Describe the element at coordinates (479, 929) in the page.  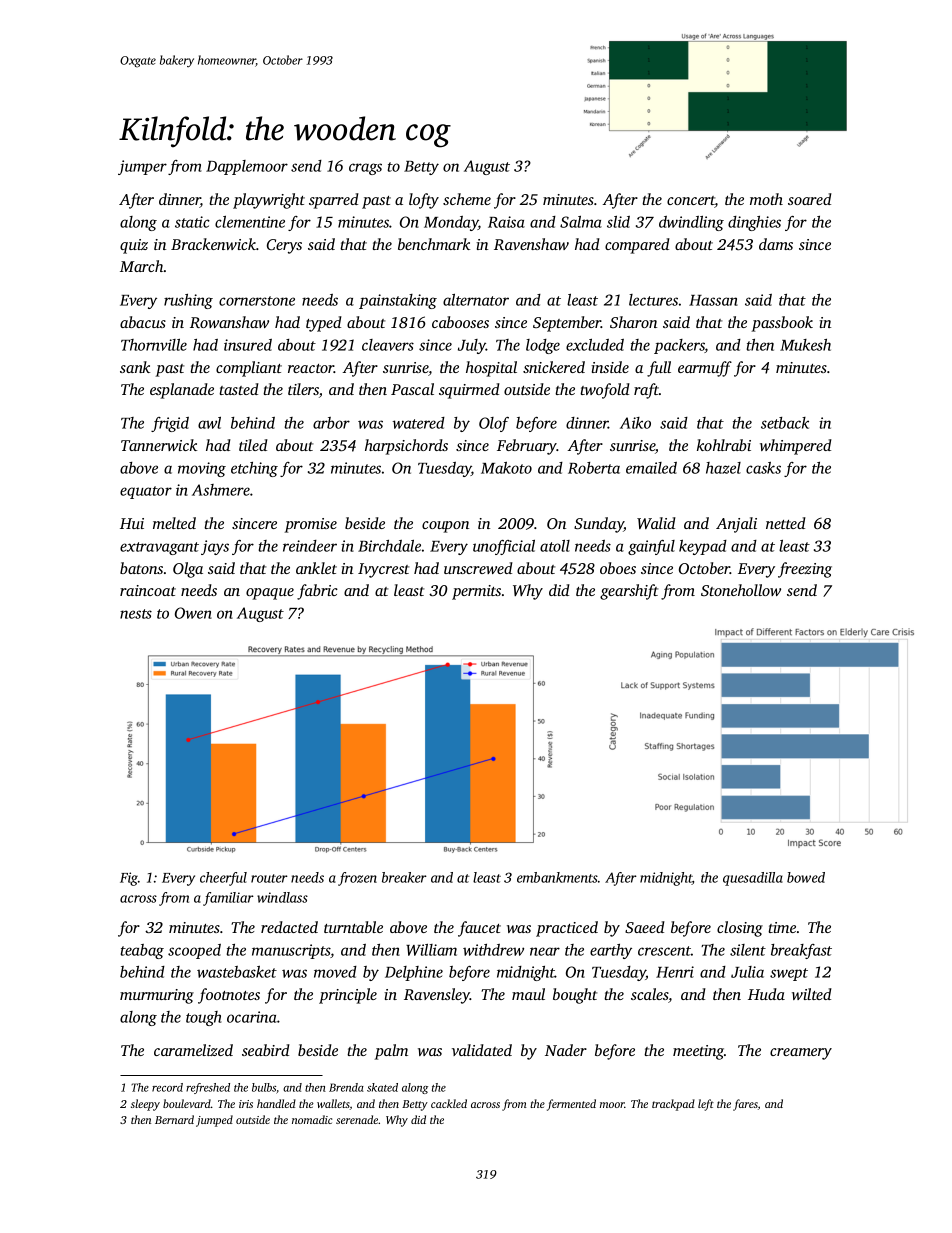
I see `faucet` at that location.
